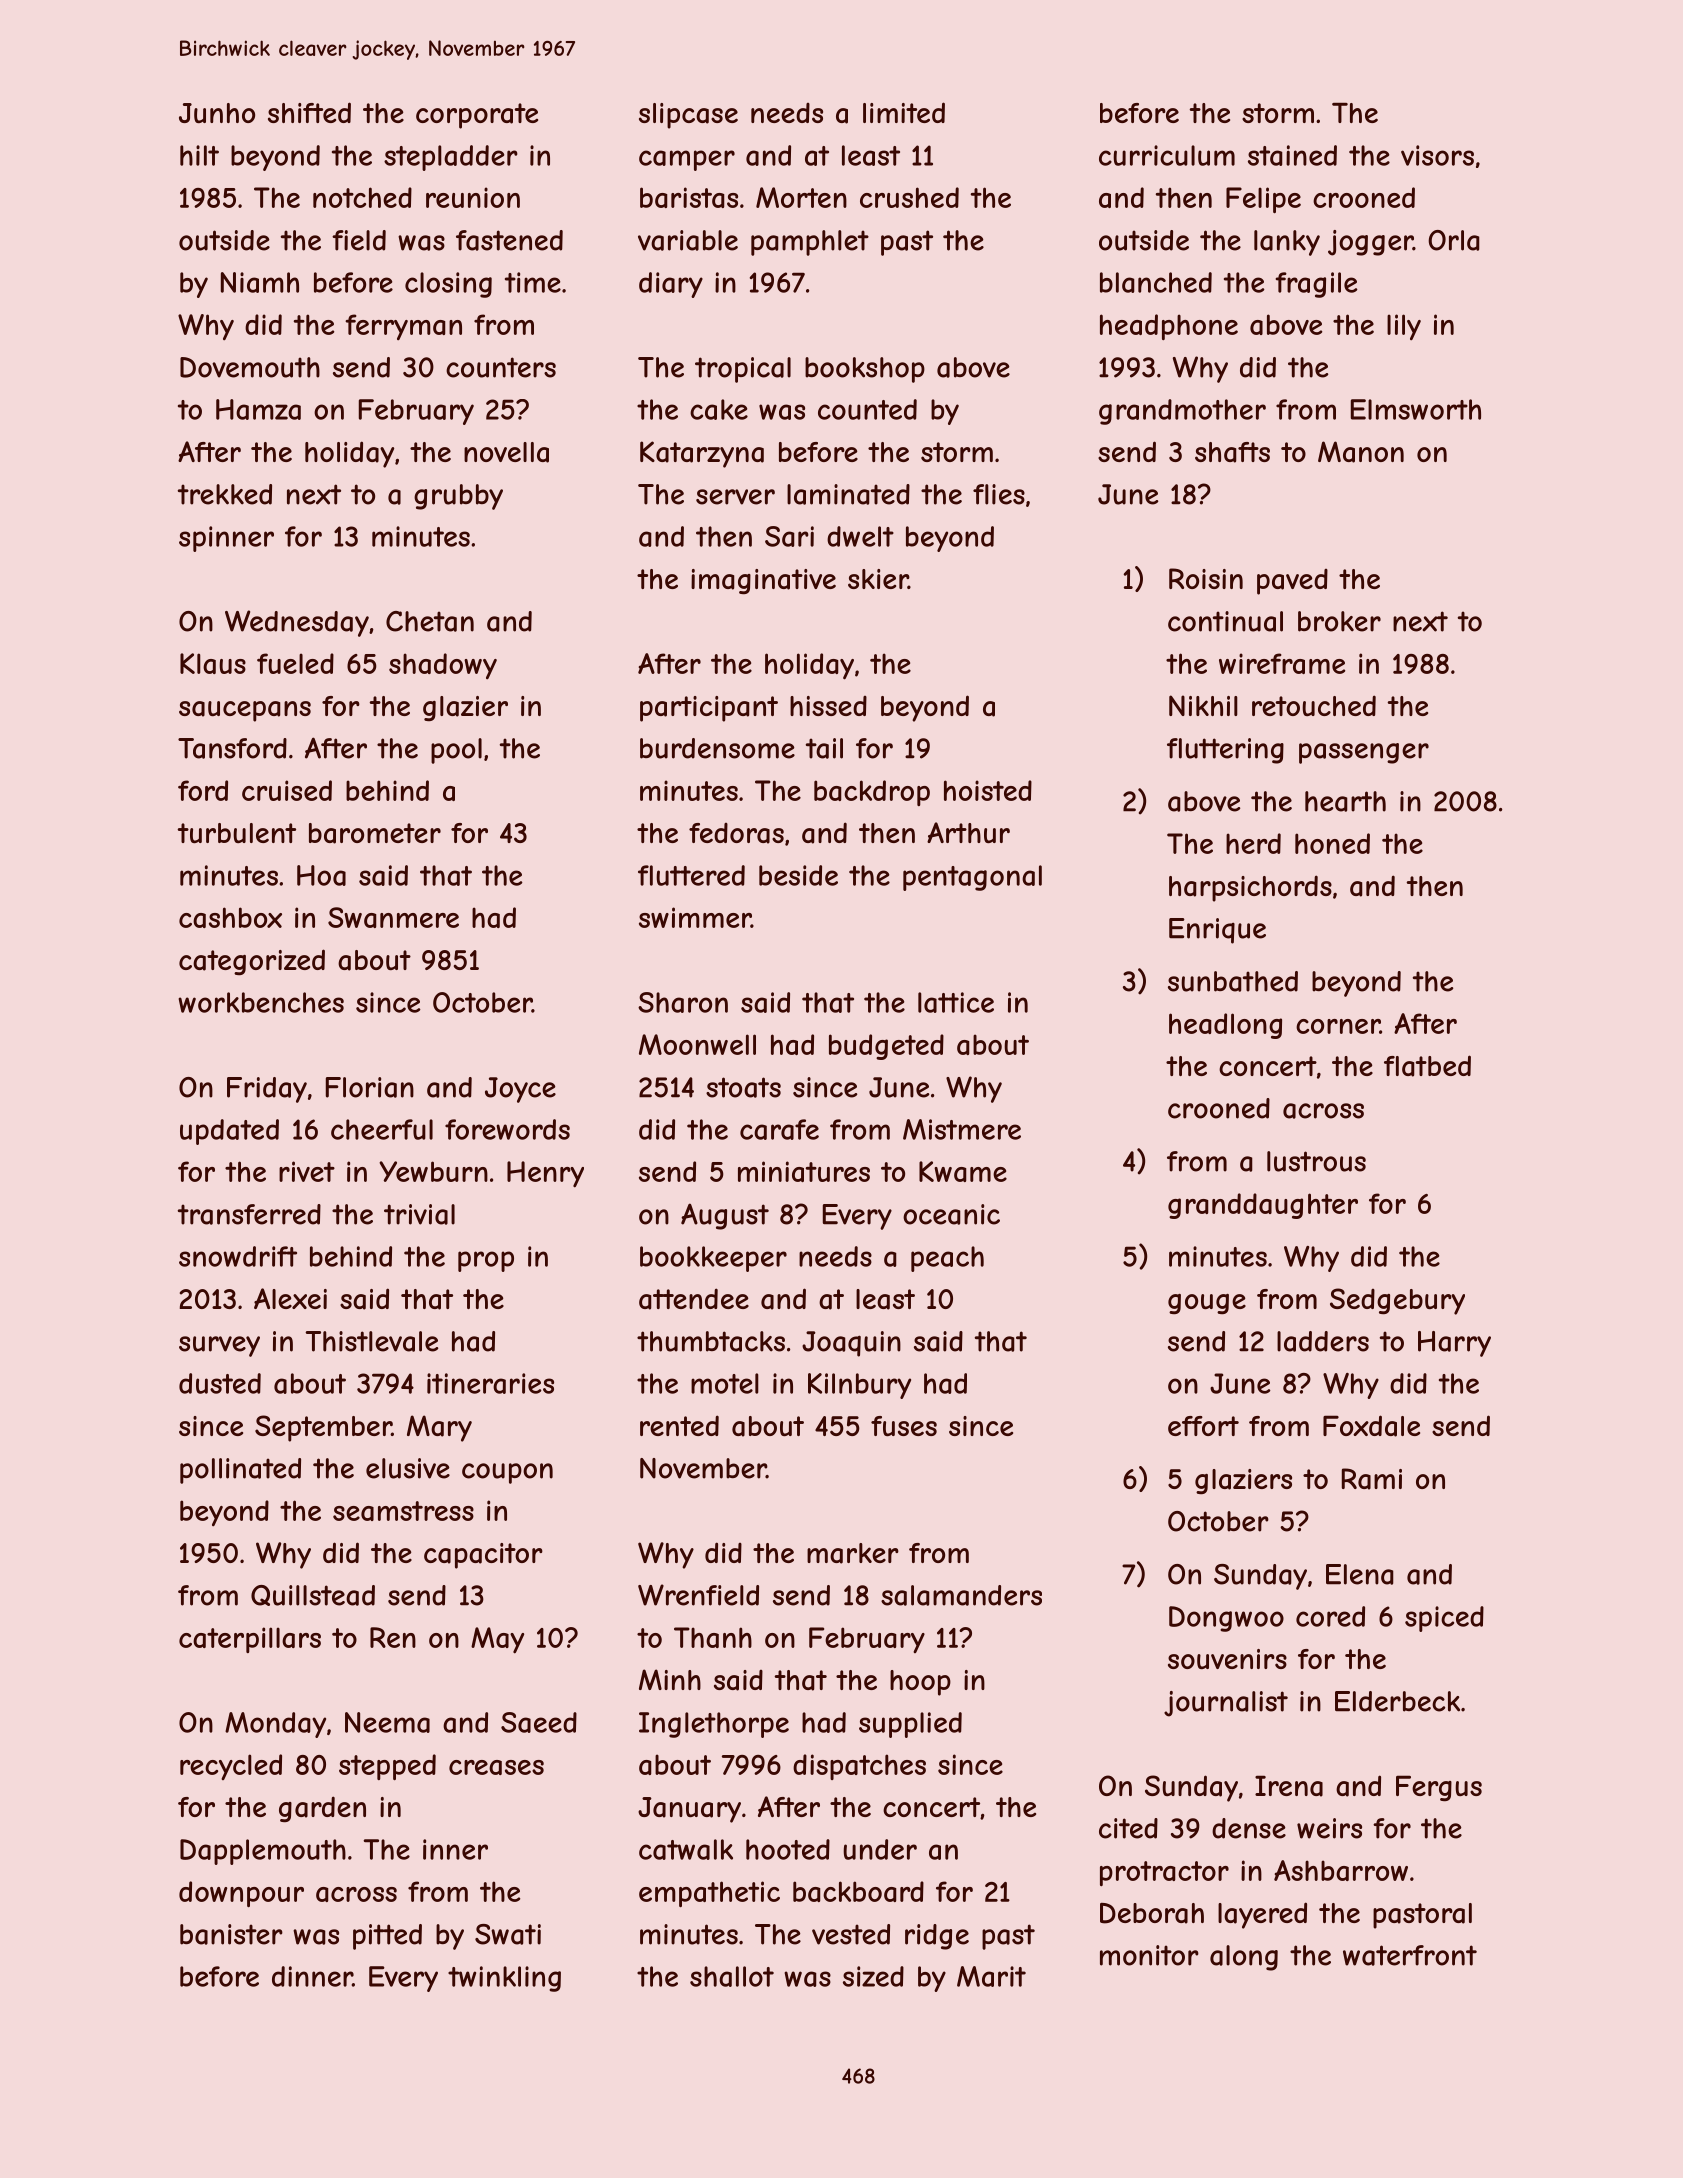 The image size is (1683, 2178). What do you see at coordinates (961, 1595) in the screenshot?
I see `salamanders` at bounding box center [961, 1595].
